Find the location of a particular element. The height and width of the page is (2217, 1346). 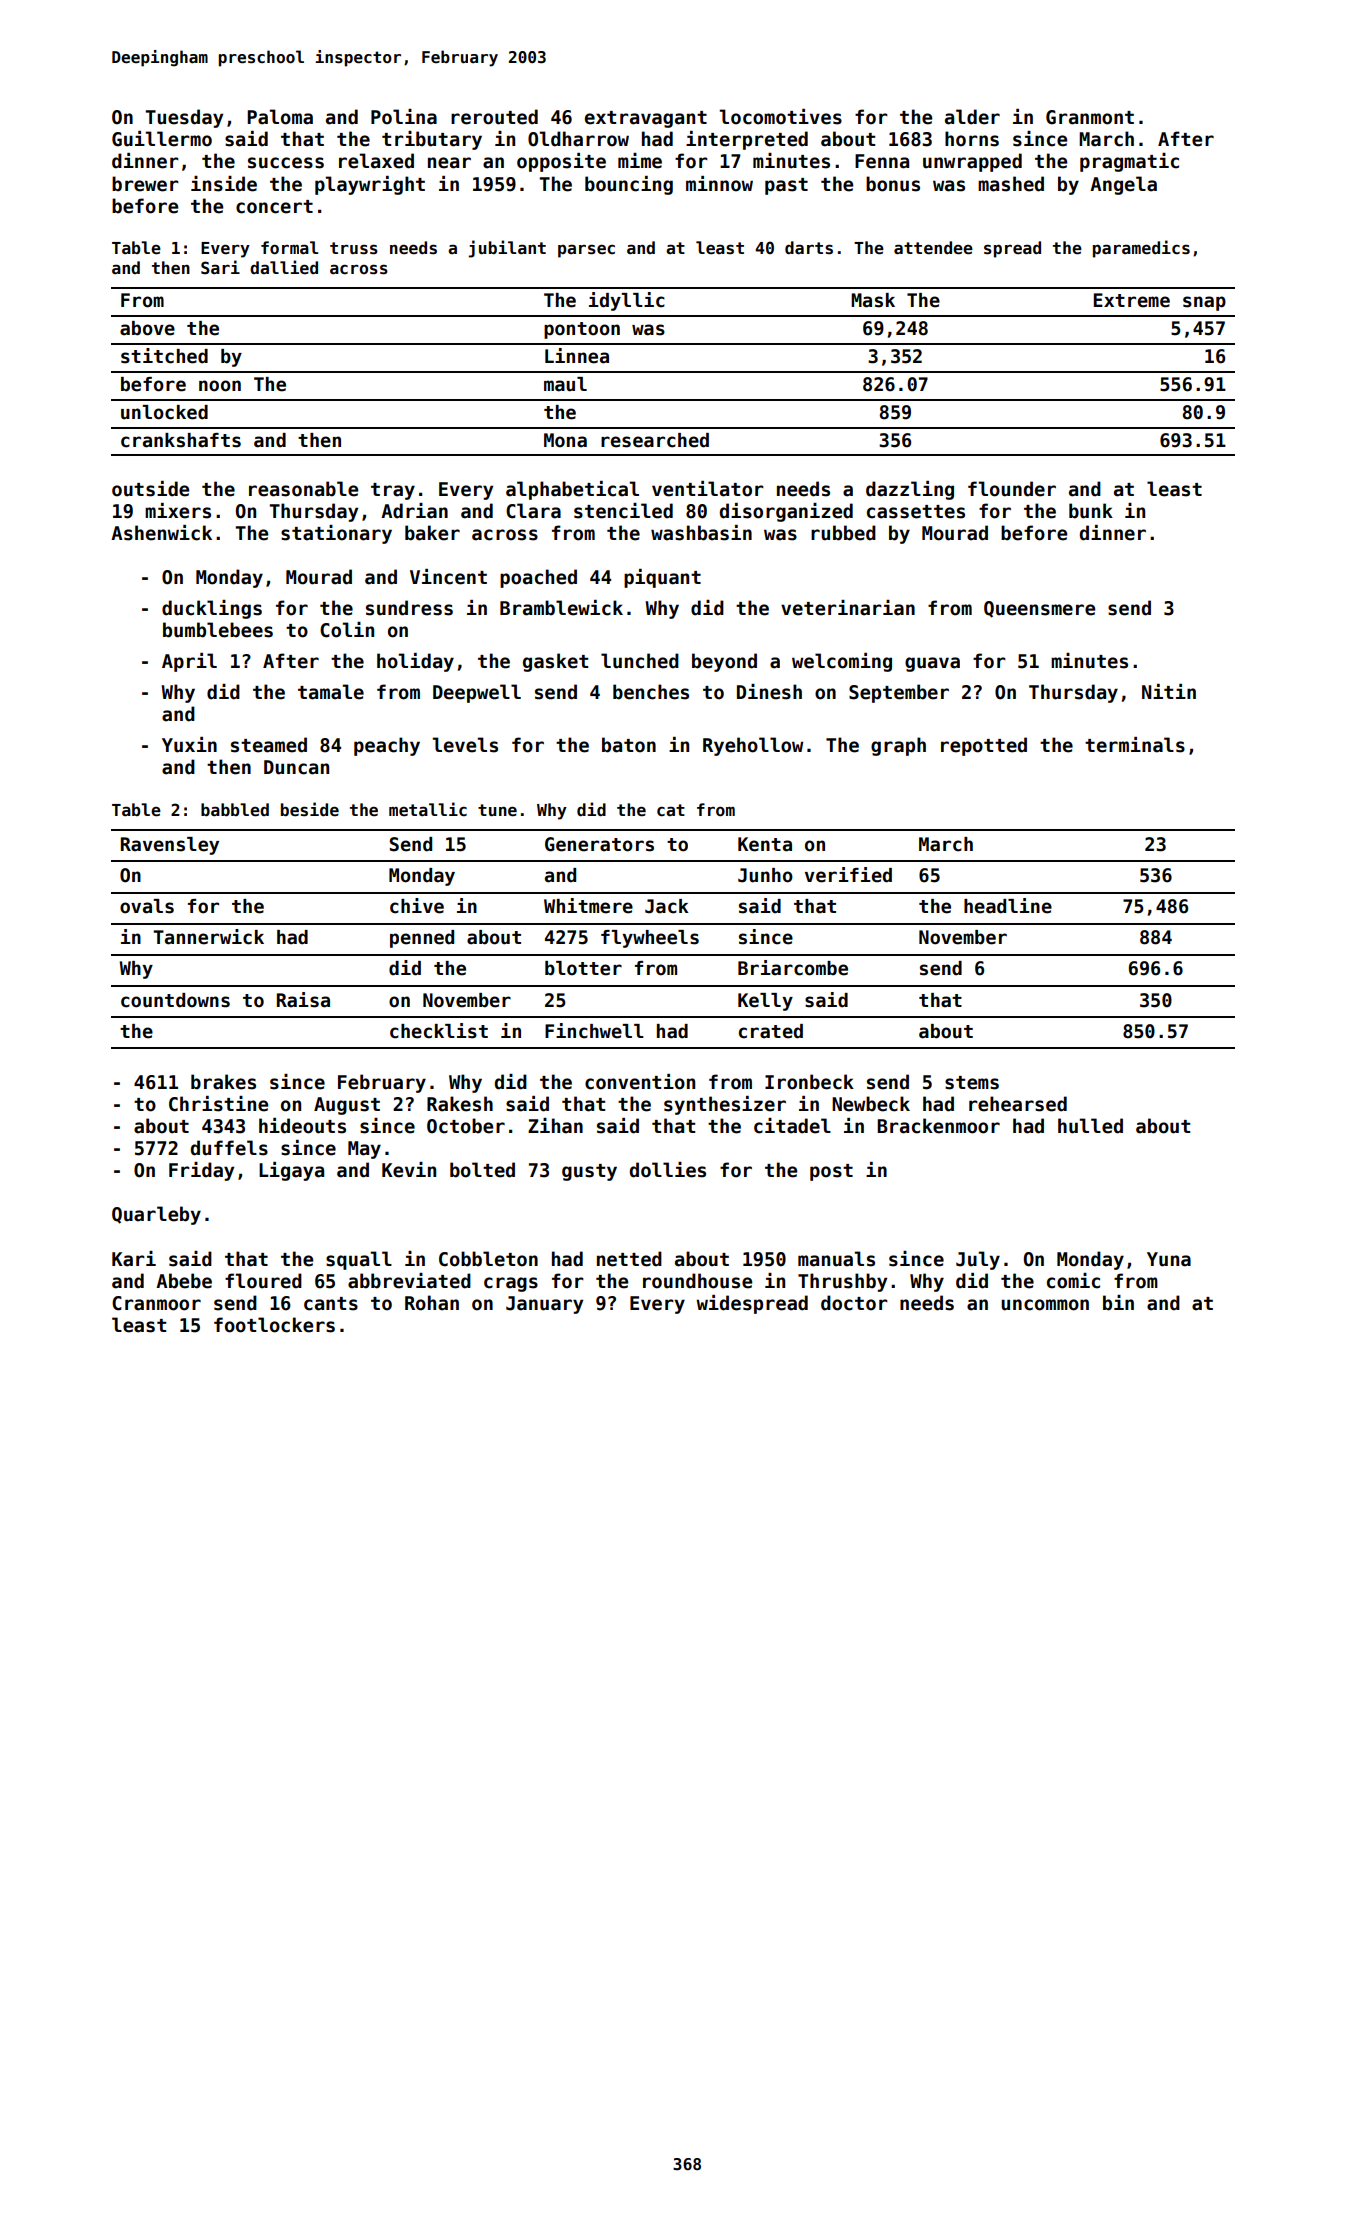

Angela is located at coordinates (1123, 185).
